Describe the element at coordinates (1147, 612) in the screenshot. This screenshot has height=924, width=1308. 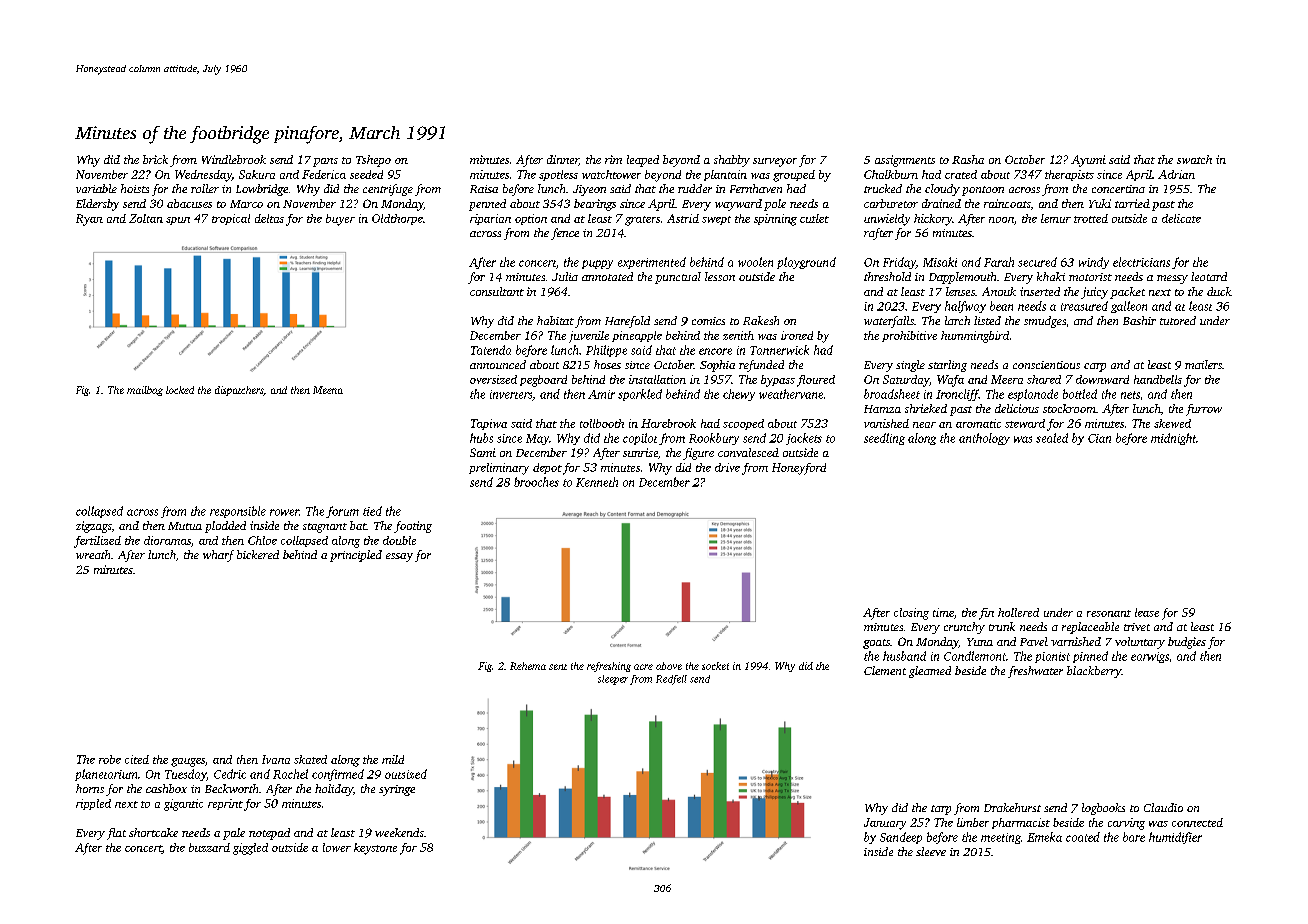
I see `lease` at that location.
